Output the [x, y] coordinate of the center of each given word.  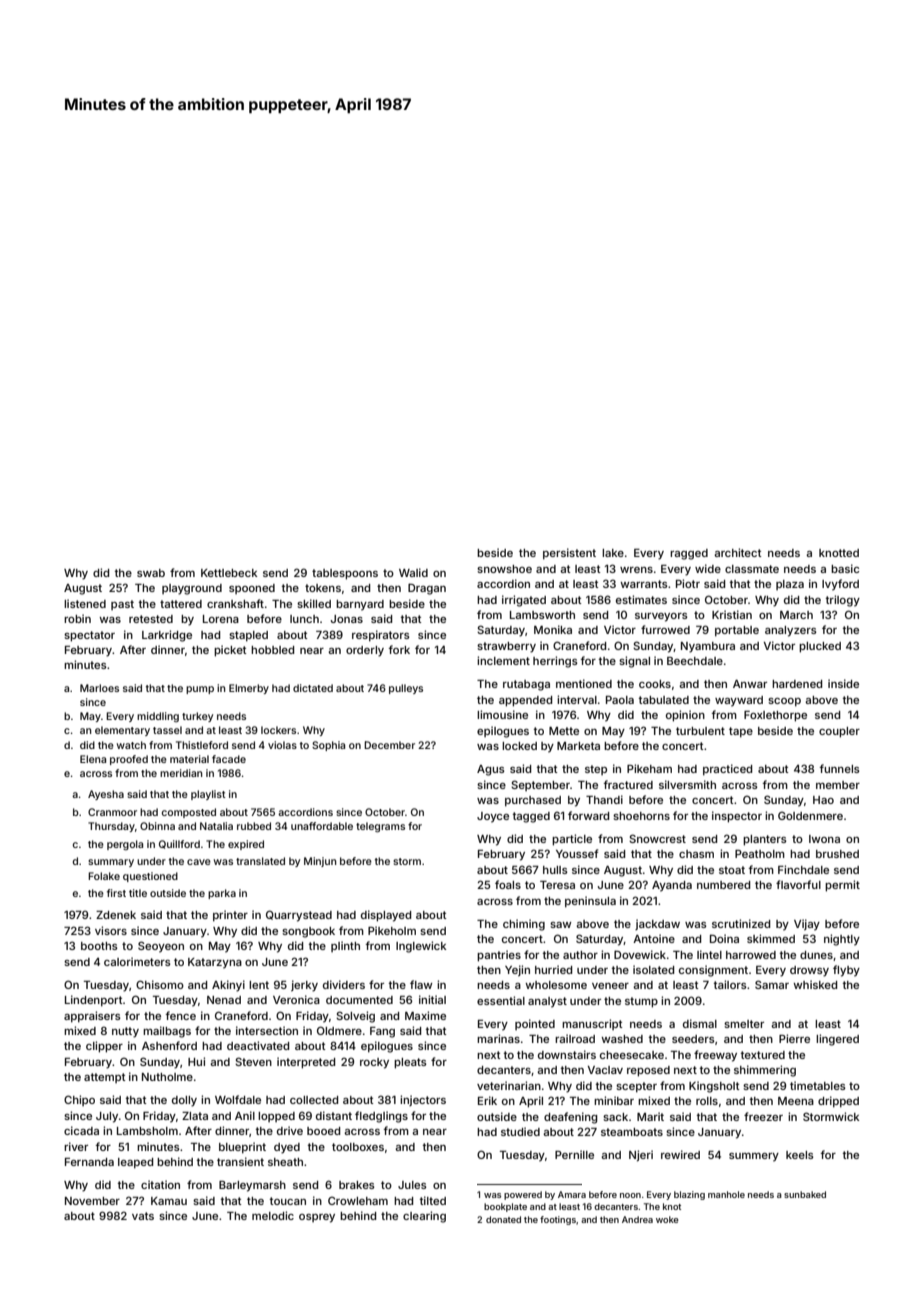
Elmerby [249, 689]
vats [143, 1216]
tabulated [663, 700]
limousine [502, 714]
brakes [357, 1185]
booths [99, 946]
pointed [535, 1024]
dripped [838, 1102]
